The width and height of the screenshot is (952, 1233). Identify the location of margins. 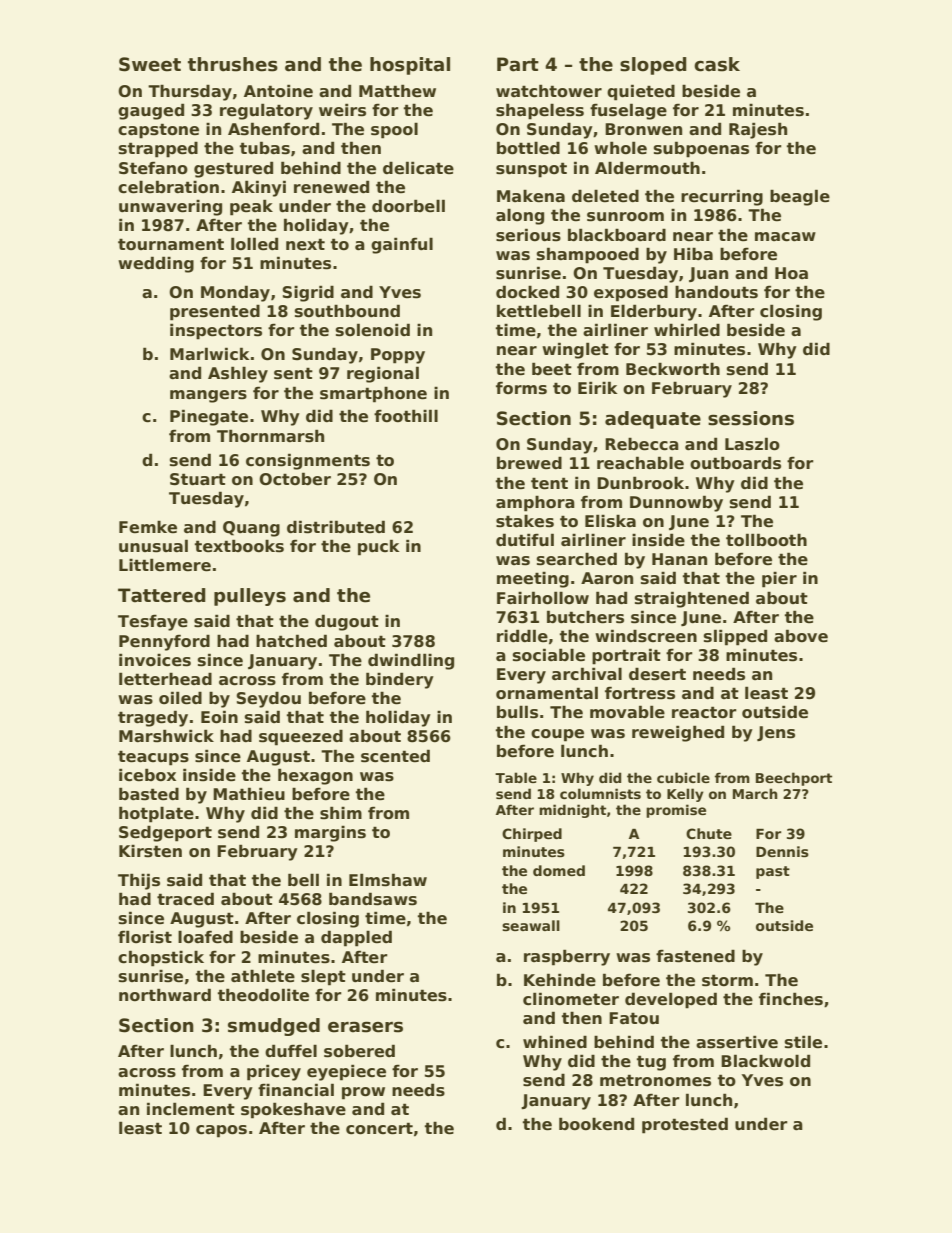
(330, 833).
